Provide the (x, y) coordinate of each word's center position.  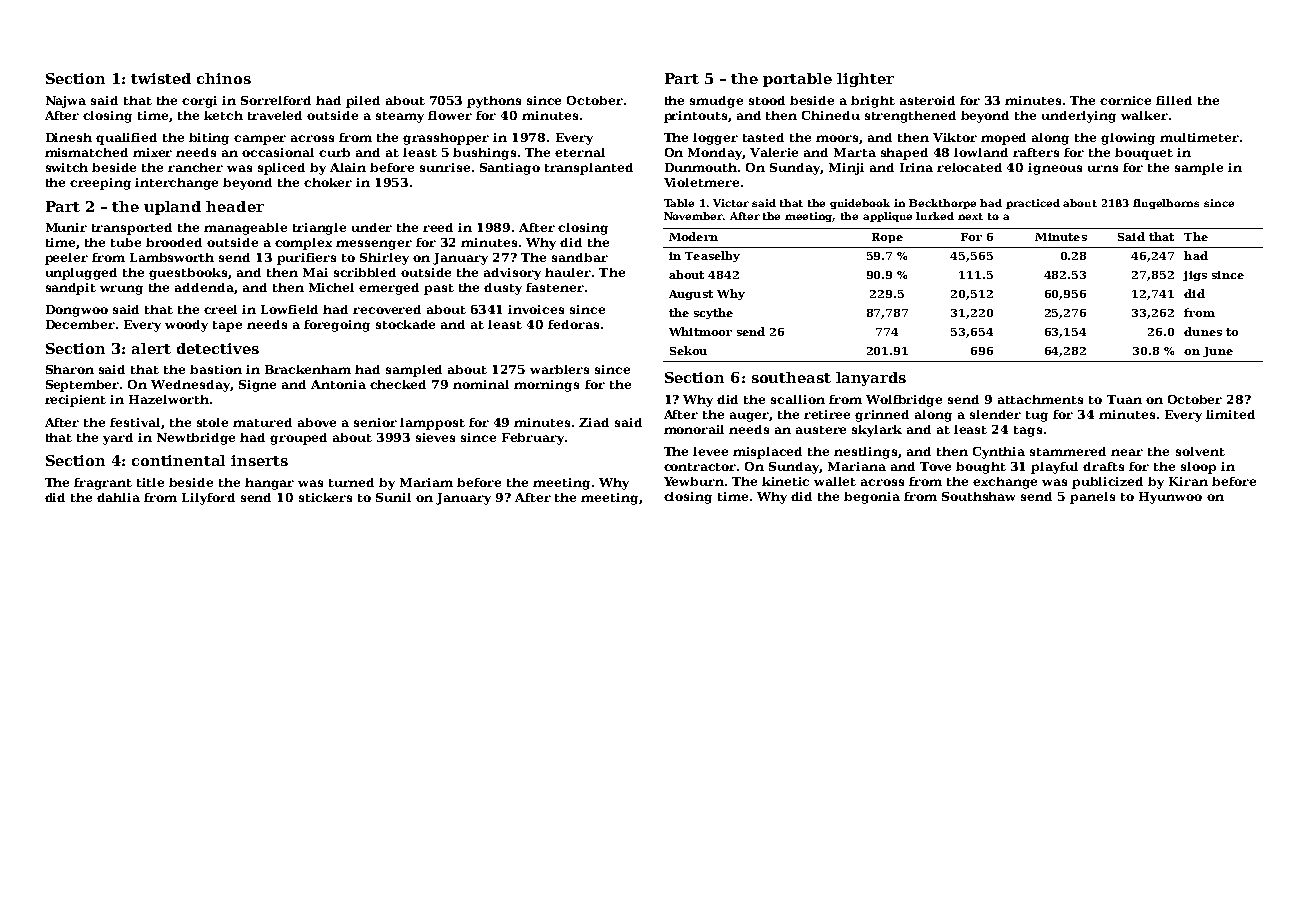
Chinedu (831, 115)
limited (1230, 414)
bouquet (1144, 154)
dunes (1203, 331)
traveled (275, 115)
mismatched (86, 152)
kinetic (785, 481)
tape (227, 326)
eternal (580, 152)
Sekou (688, 350)
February (533, 439)
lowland (981, 152)
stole (212, 422)
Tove (935, 466)
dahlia (118, 497)
